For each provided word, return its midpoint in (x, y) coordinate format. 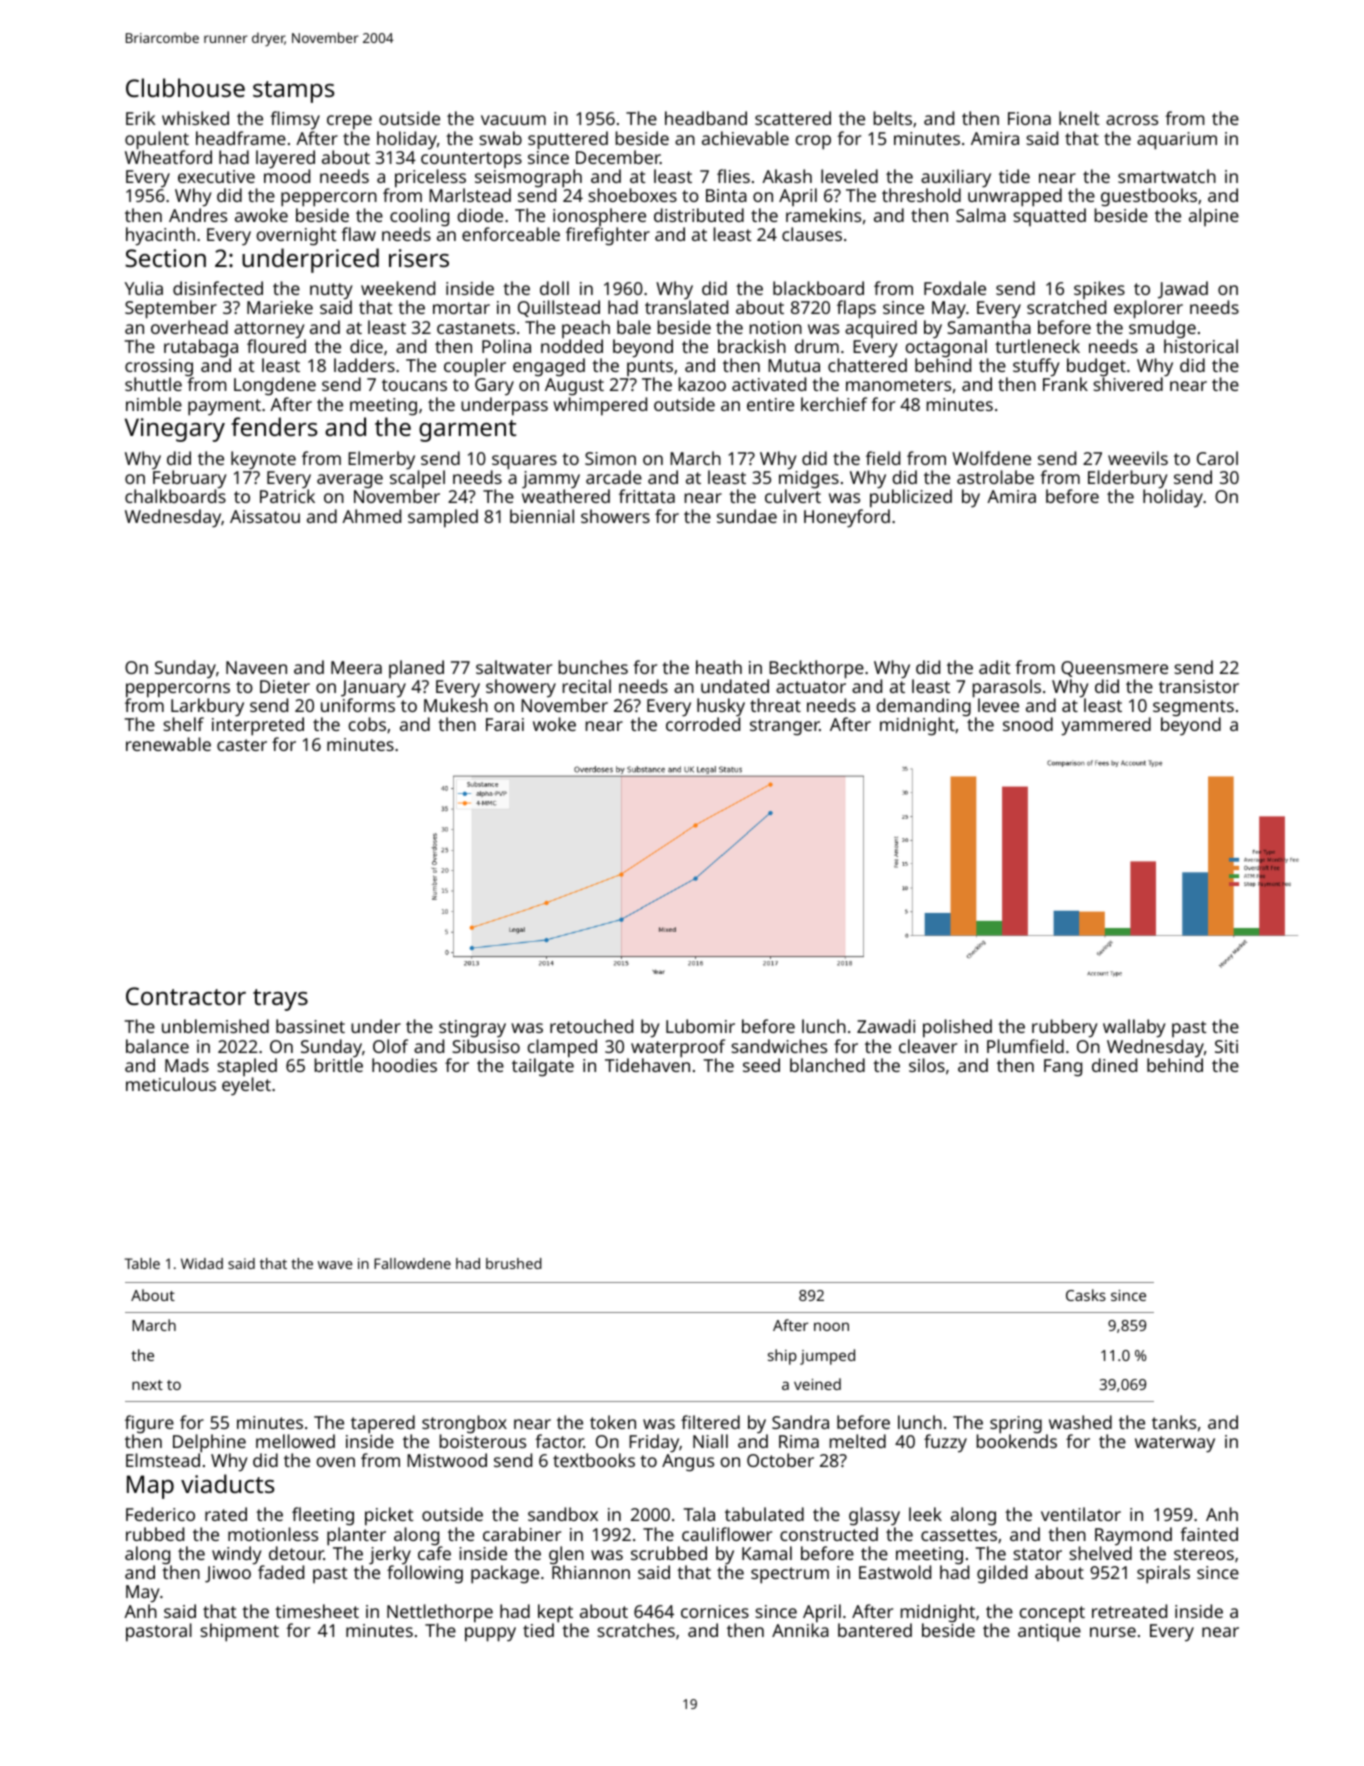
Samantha (989, 327)
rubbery (1065, 1028)
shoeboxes (632, 195)
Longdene (275, 386)
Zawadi (886, 1026)
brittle (339, 1065)
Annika (800, 1630)
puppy (490, 1634)
